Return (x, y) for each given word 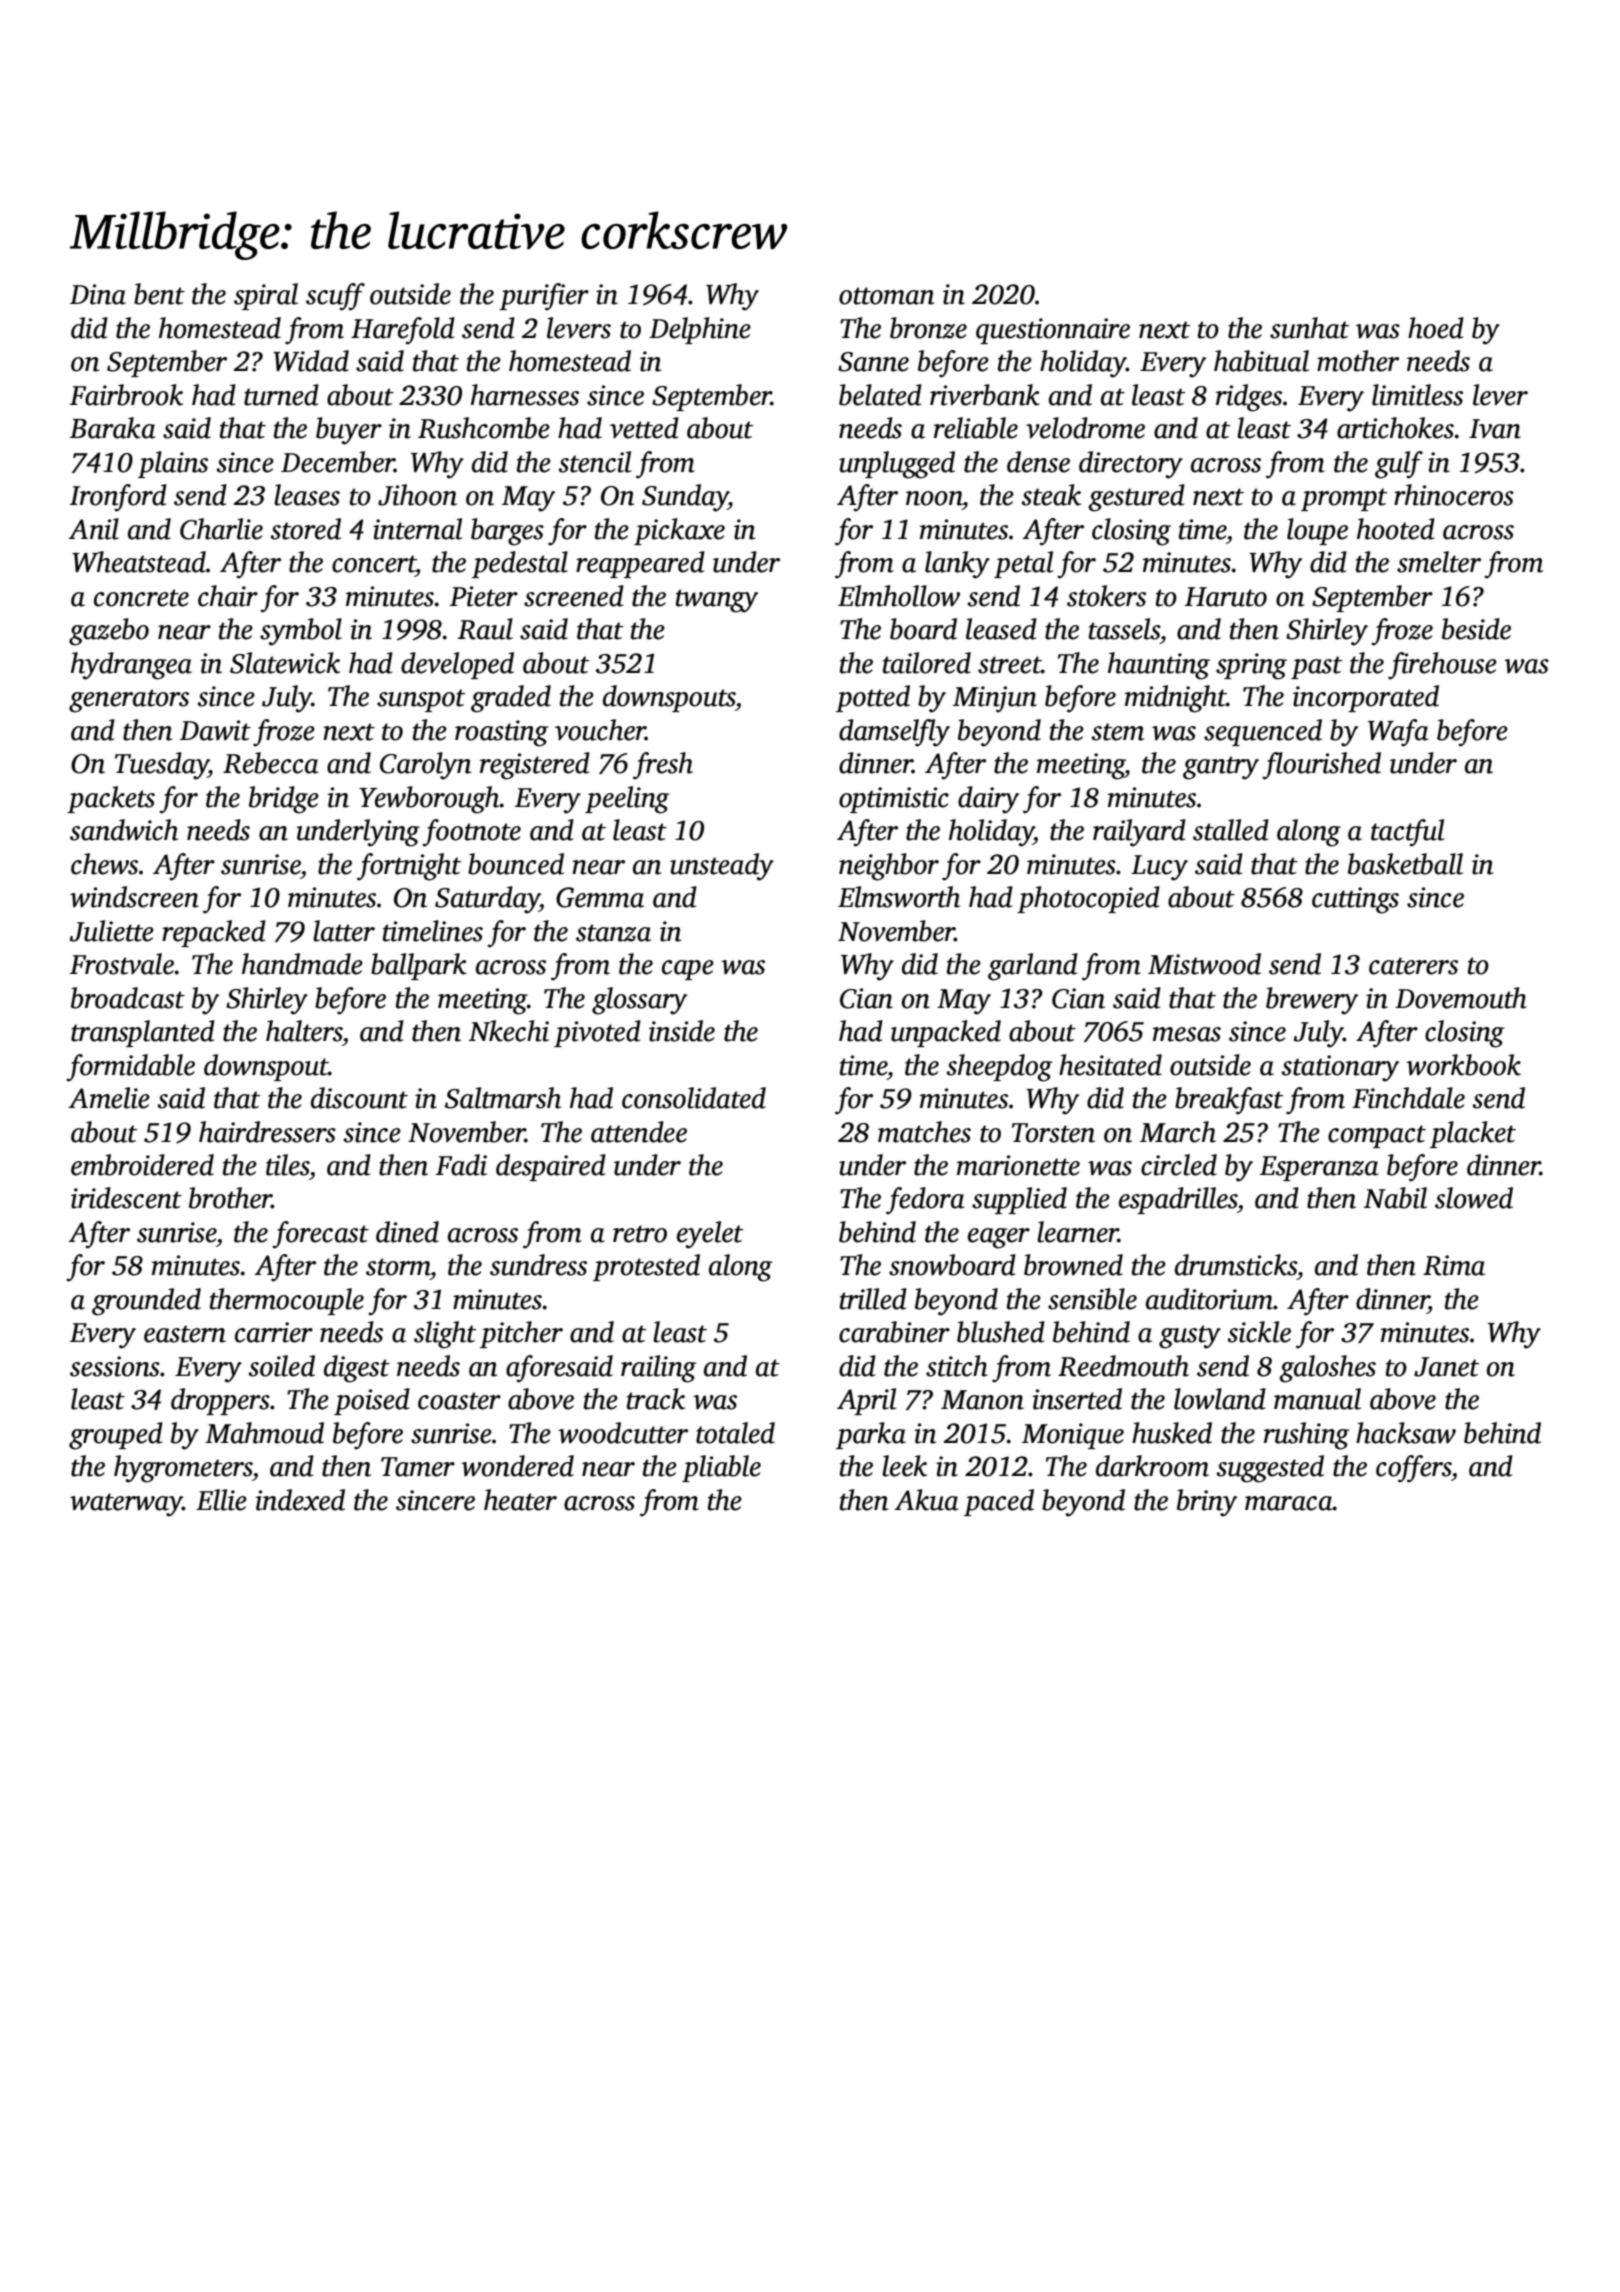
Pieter (483, 596)
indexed (300, 1500)
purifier (544, 297)
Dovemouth (1461, 998)
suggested (1270, 1469)
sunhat (1309, 328)
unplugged (897, 465)
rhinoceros (1454, 495)
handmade (302, 964)
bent (159, 294)
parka (871, 1435)
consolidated (694, 1098)
